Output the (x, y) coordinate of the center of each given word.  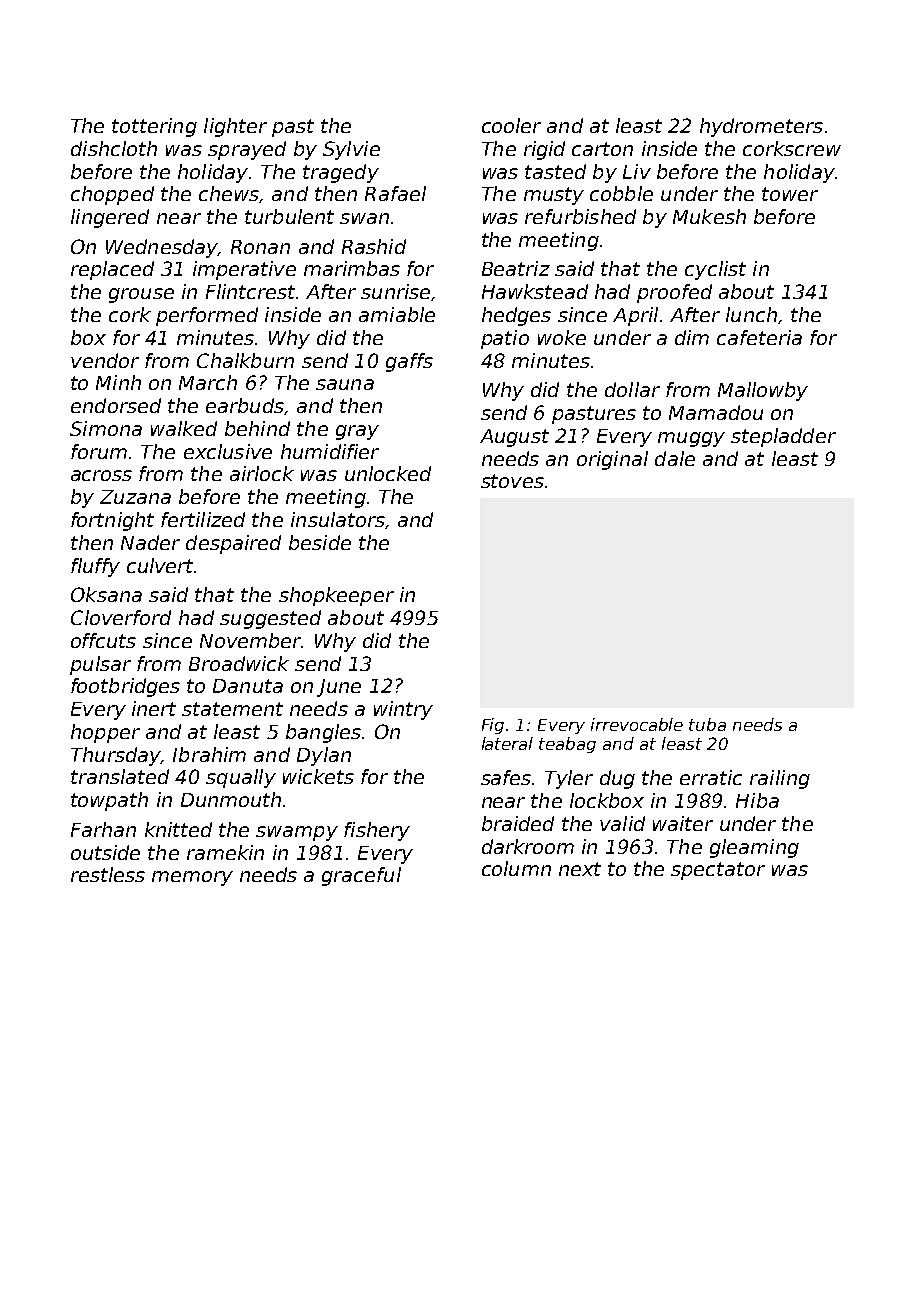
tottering (154, 127)
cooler (511, 125)
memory (192, 878)
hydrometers (761, 127)
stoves (512, 481)
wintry (403, 710)
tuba (707, 724)
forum (99, 451)
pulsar (100, 665)
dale (675, 458)
